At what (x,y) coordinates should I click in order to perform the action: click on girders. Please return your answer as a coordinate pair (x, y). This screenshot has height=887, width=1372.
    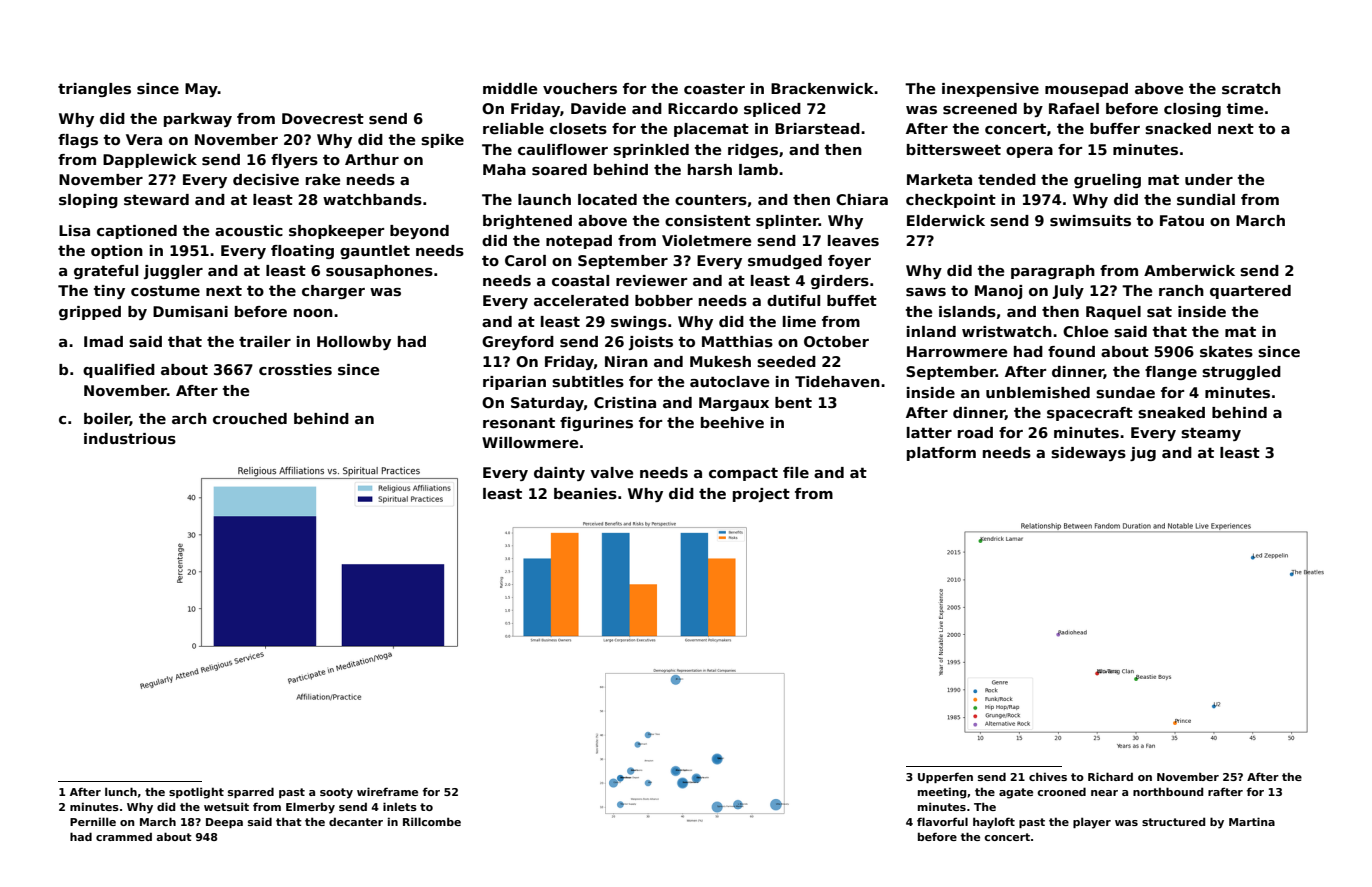
    Looking at the image, I should click on (840, 282).
